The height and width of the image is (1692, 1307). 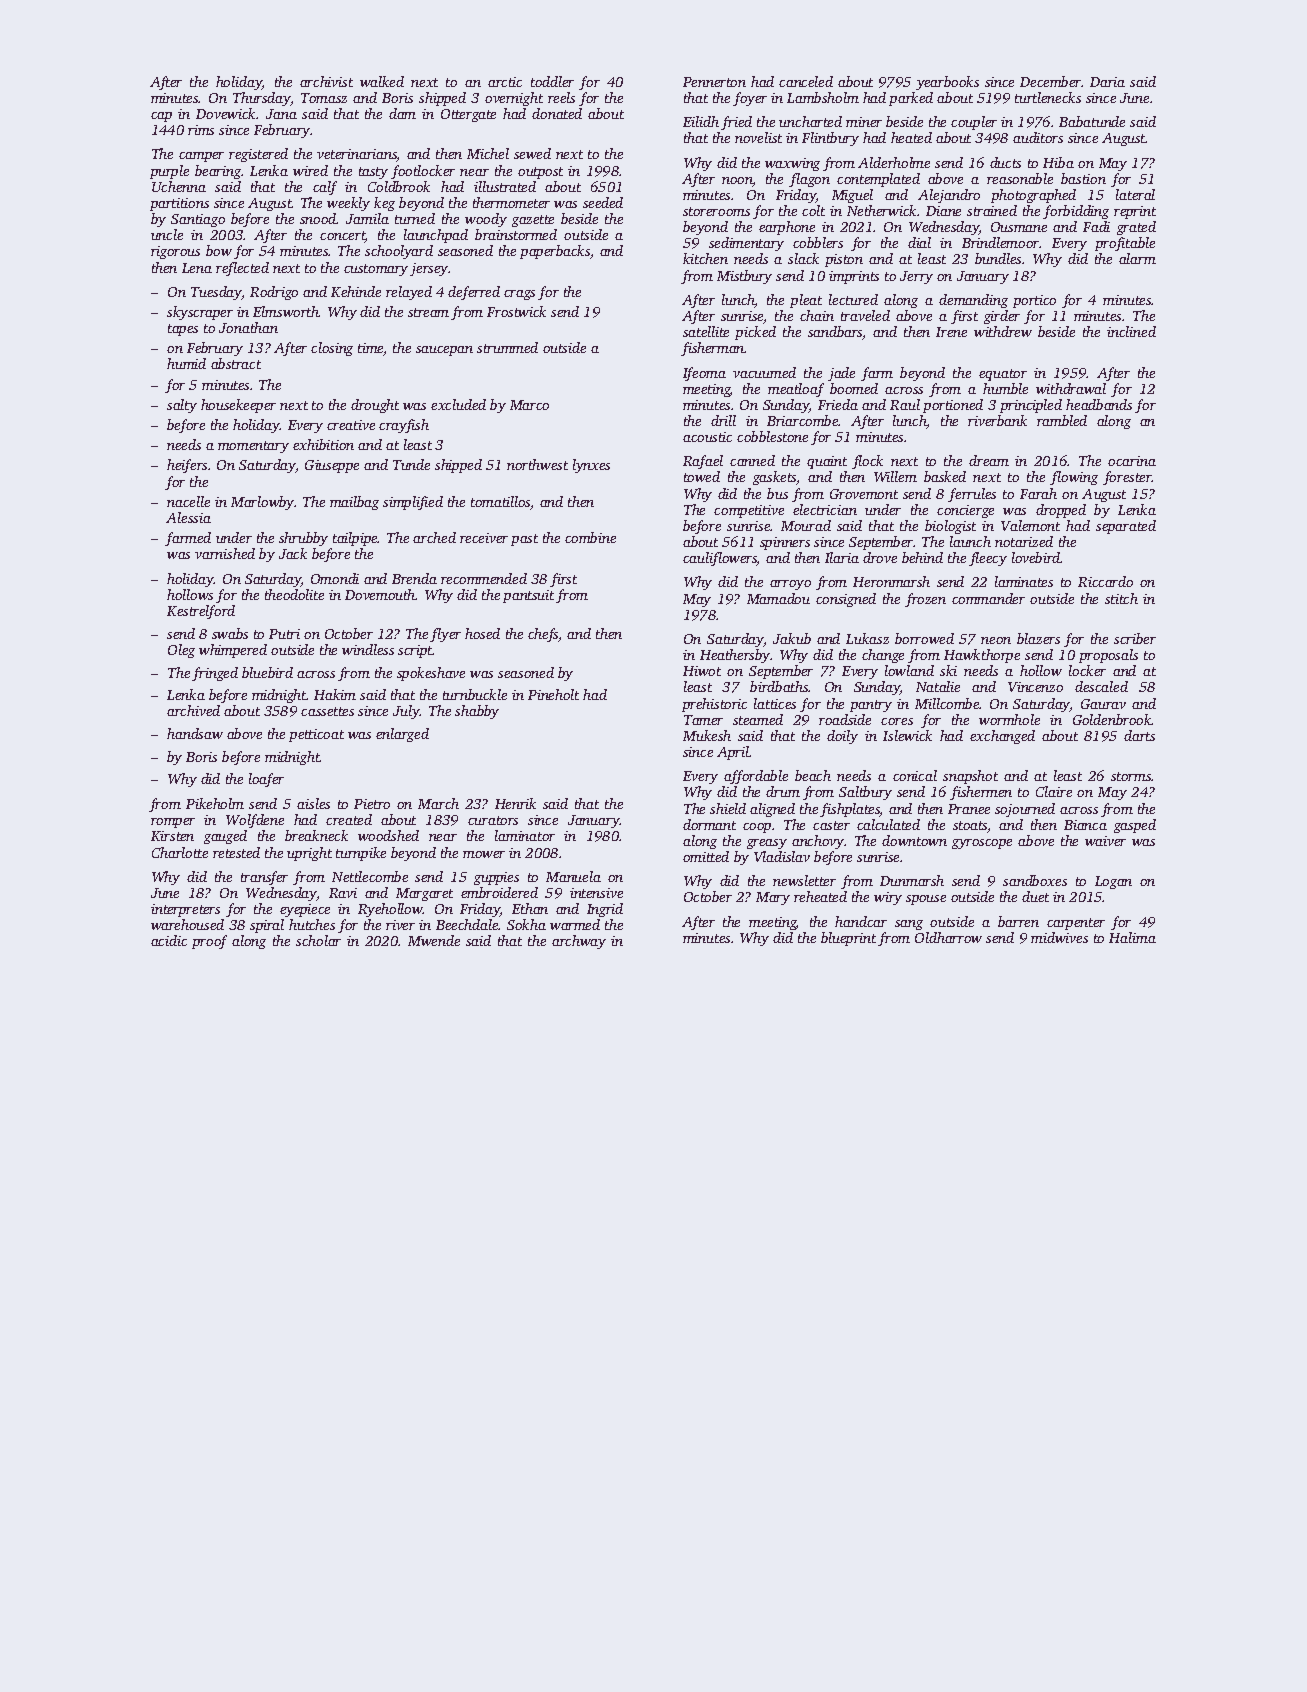 I want to click on omitted, so click(x=706, y=856).
